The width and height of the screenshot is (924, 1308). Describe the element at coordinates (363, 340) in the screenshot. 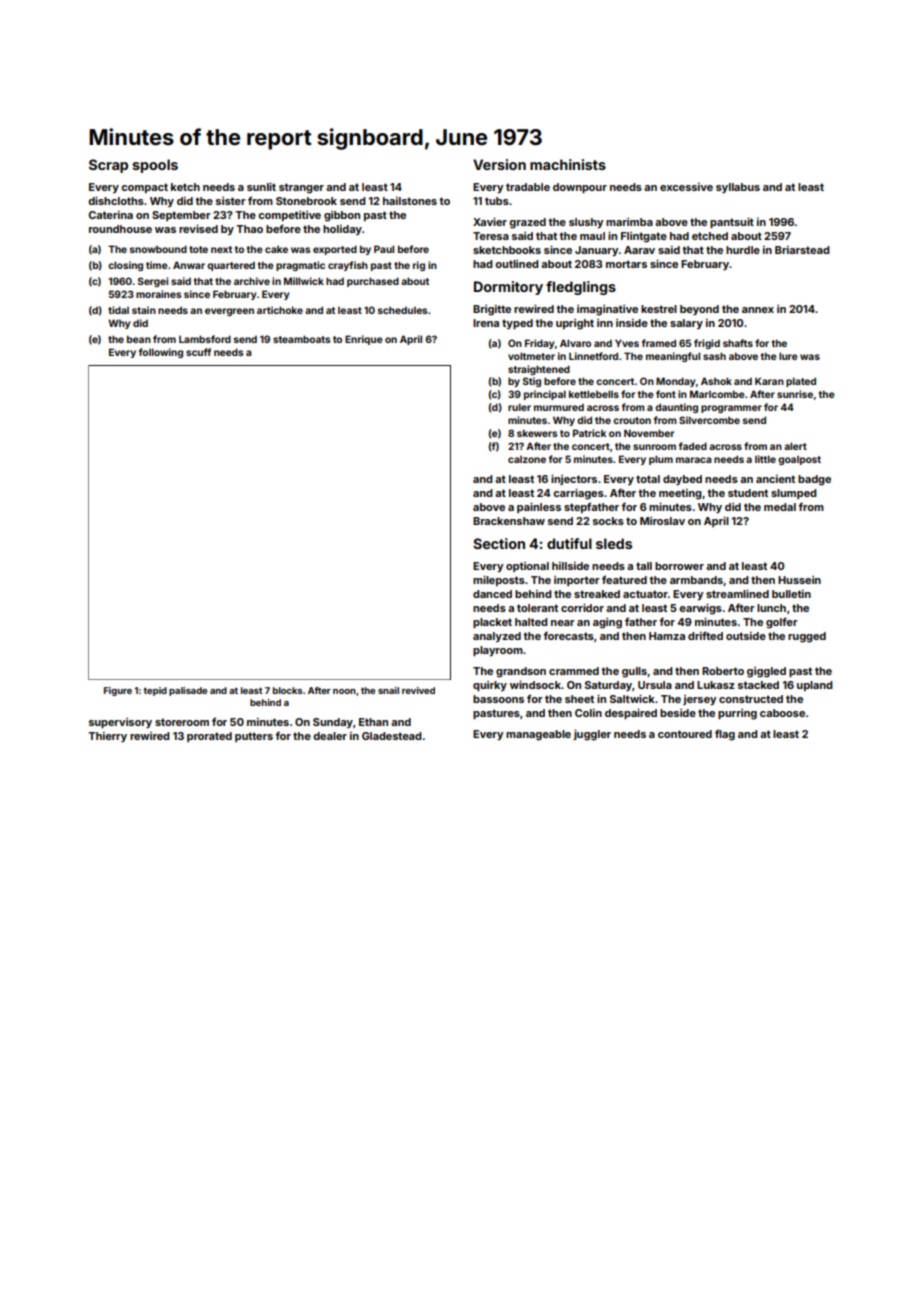

I see `Enrique` at that location.
